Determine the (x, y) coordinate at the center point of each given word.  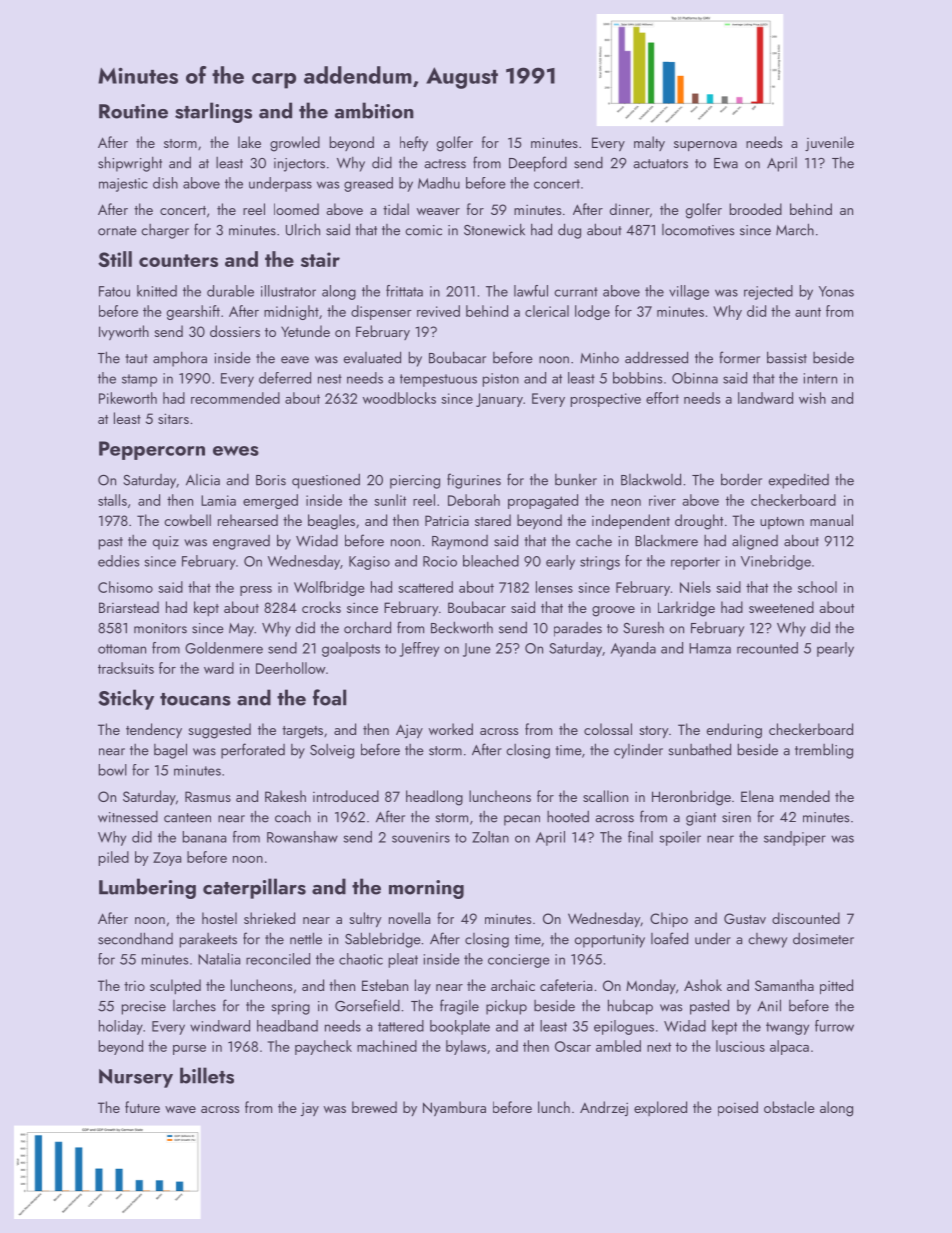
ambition (374, 110)
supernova (705, 146)
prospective (606, 400)
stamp (139, 380)
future (142, 1107)
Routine (133, 111)
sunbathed (700, 749)
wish (812, 398)
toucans (195, 699)
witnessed (128, 817)
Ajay (409, 731)
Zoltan (490, 837)
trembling (824, 751)
